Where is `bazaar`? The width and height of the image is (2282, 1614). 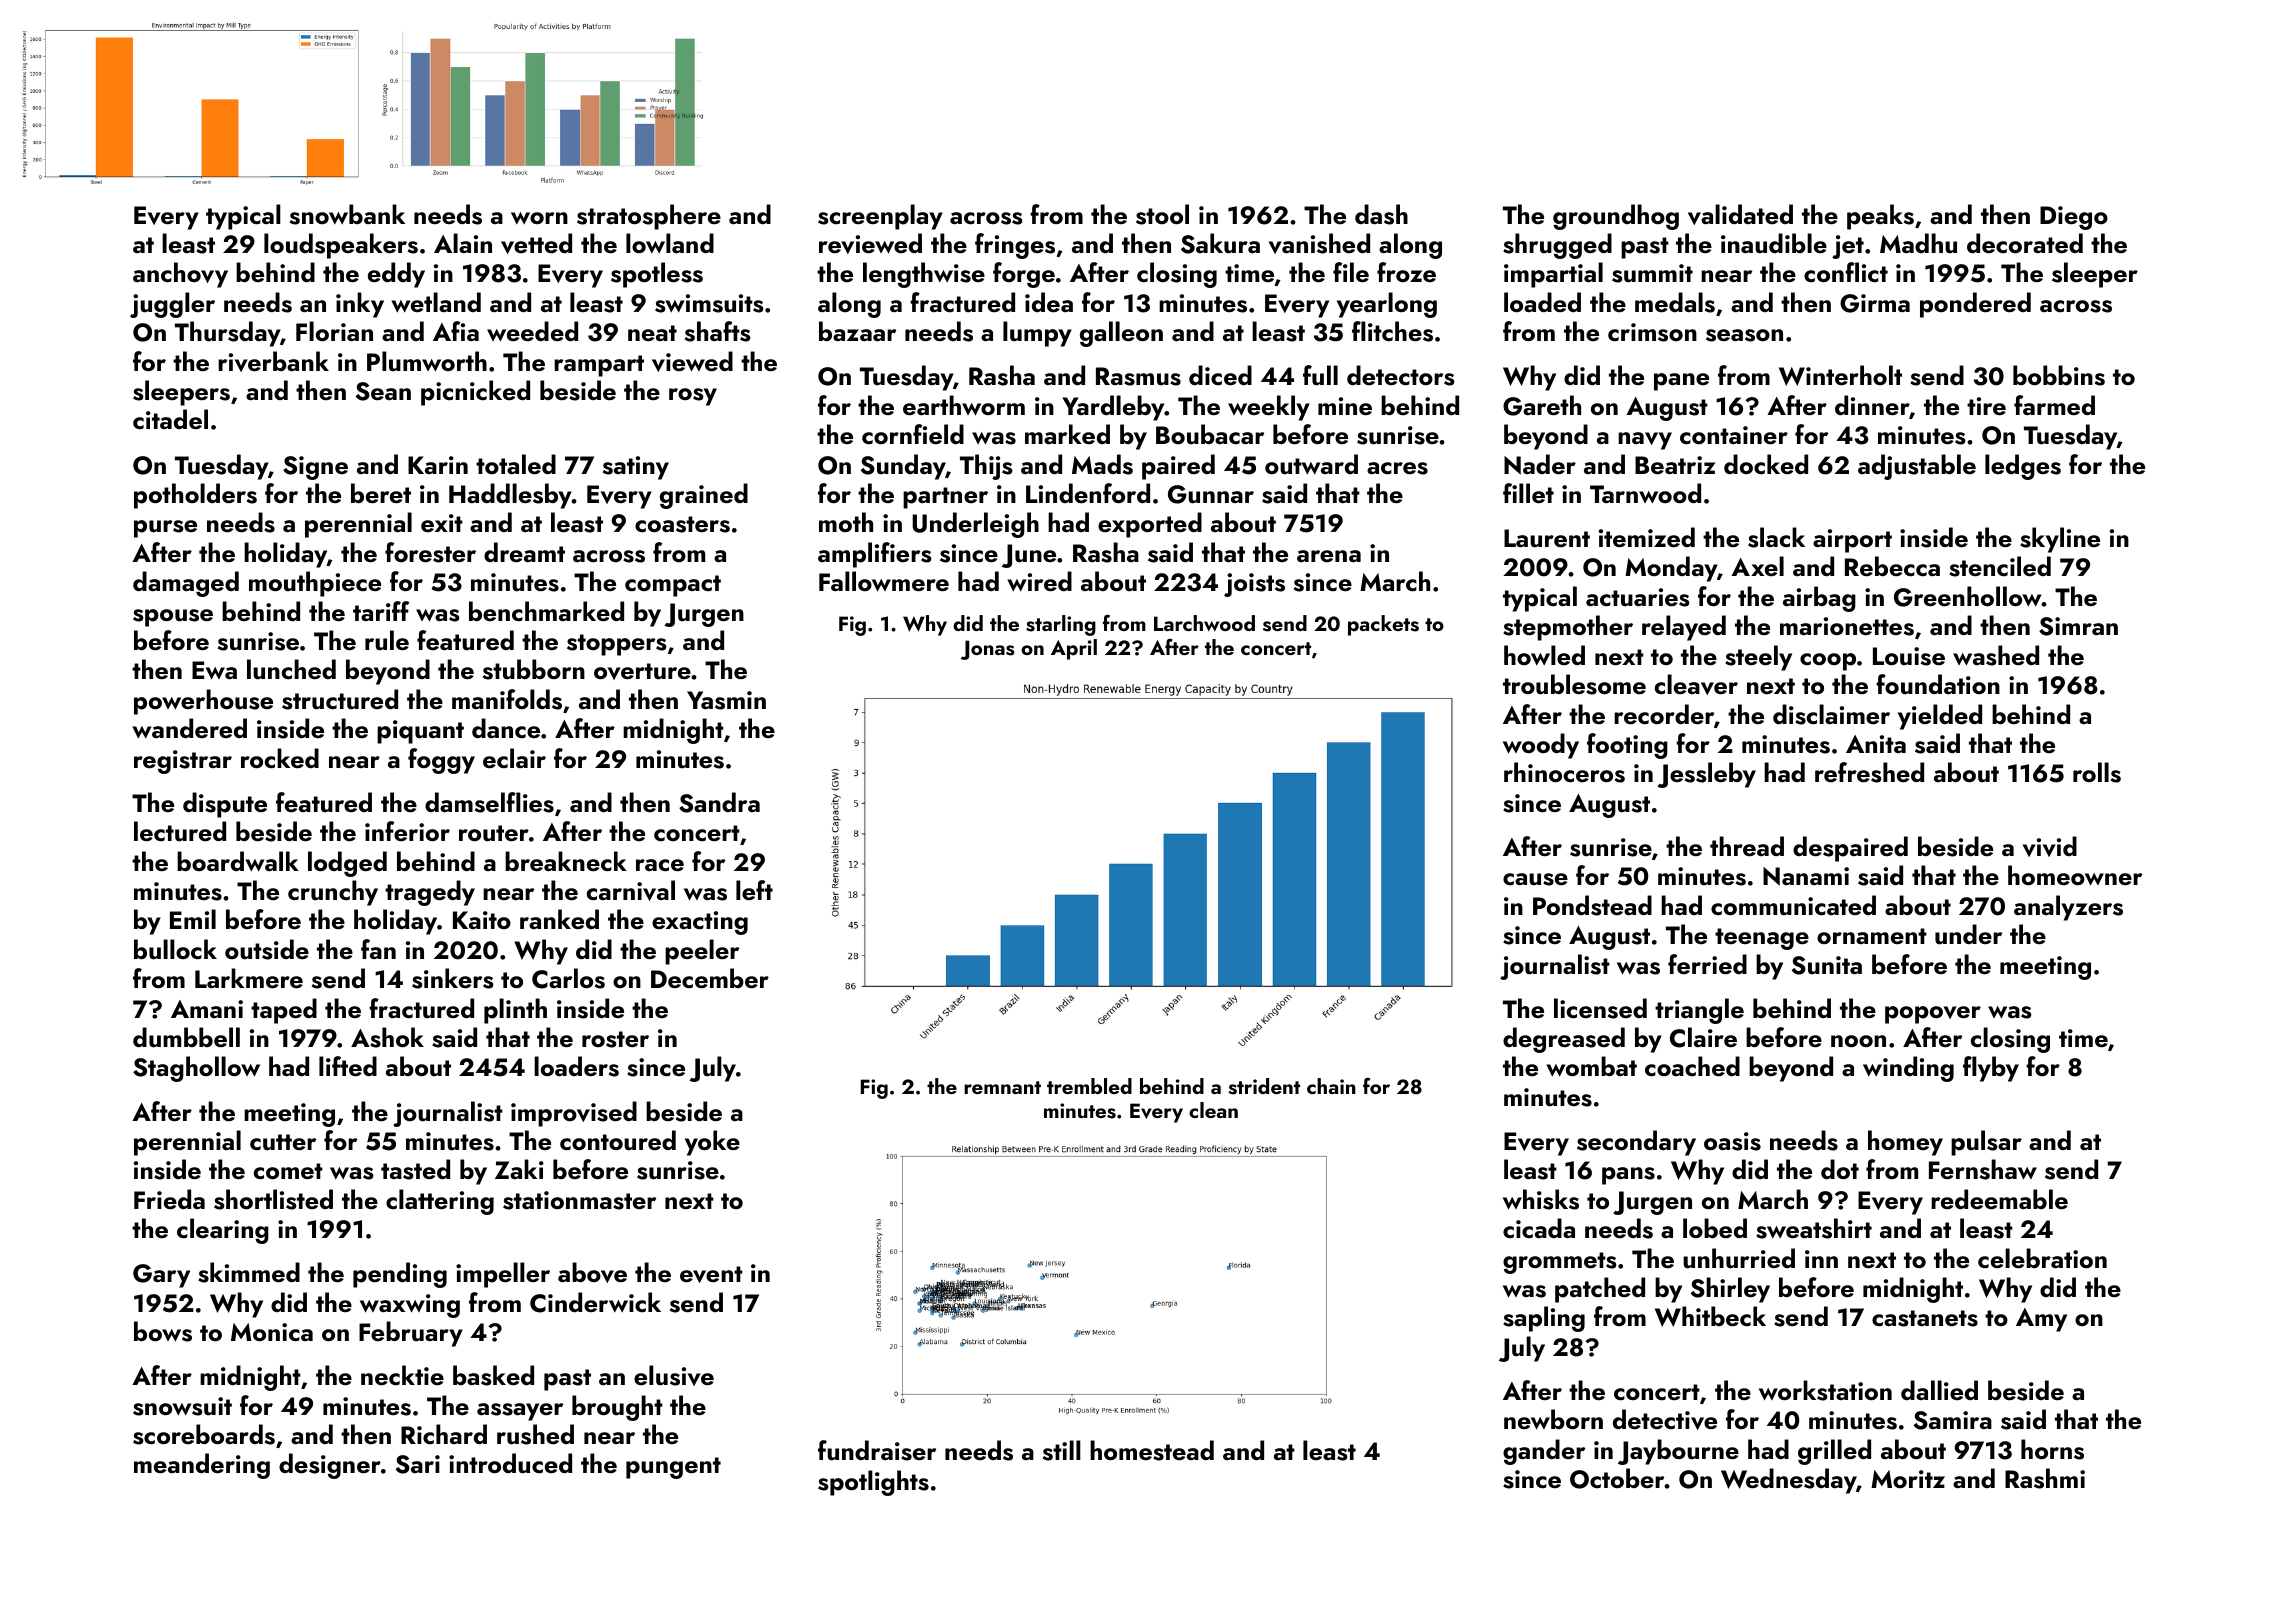
bazaar is located at coordinates (857, 331).
